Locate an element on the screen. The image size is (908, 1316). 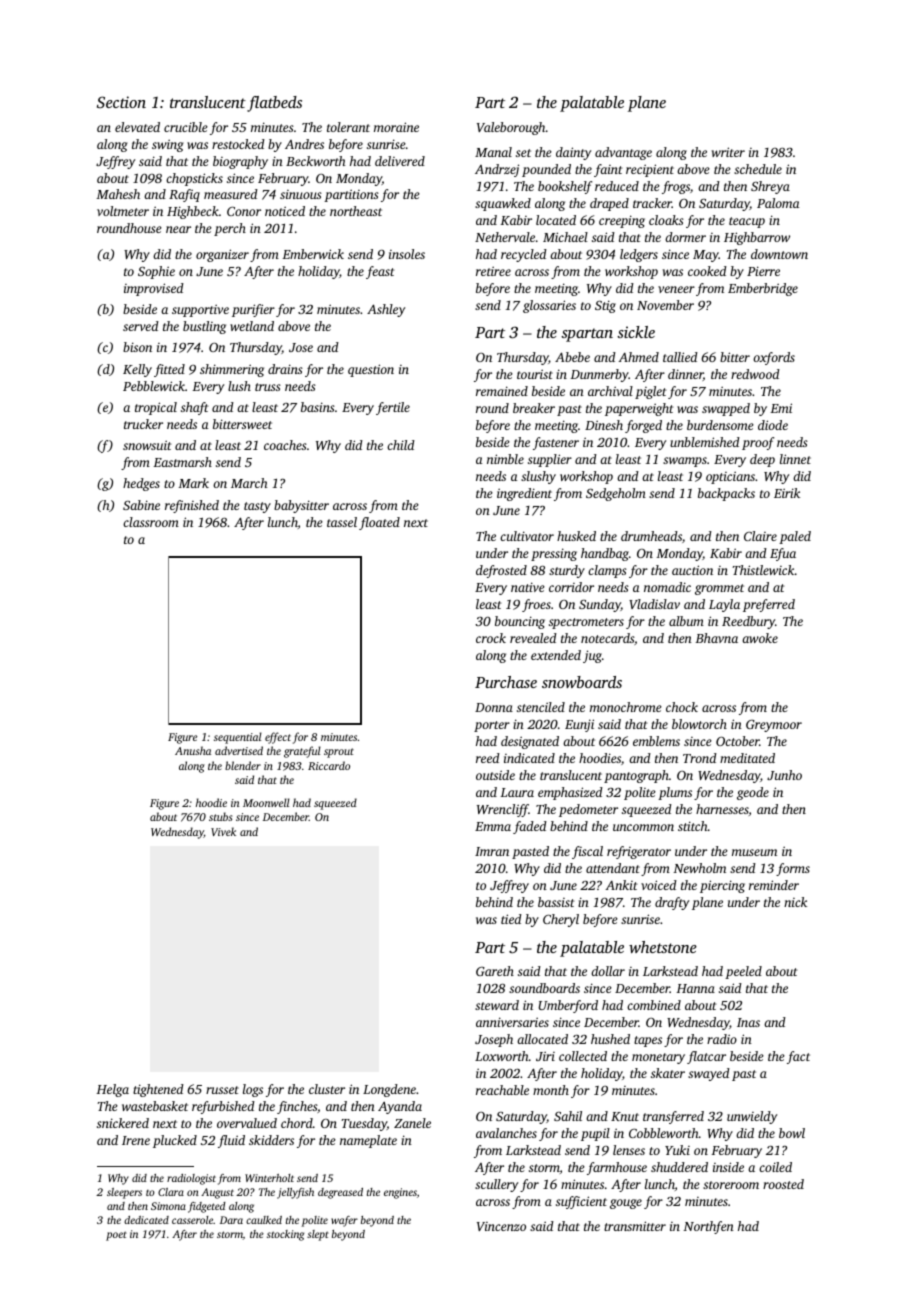
cooked is located at coordinates (707, 271).
